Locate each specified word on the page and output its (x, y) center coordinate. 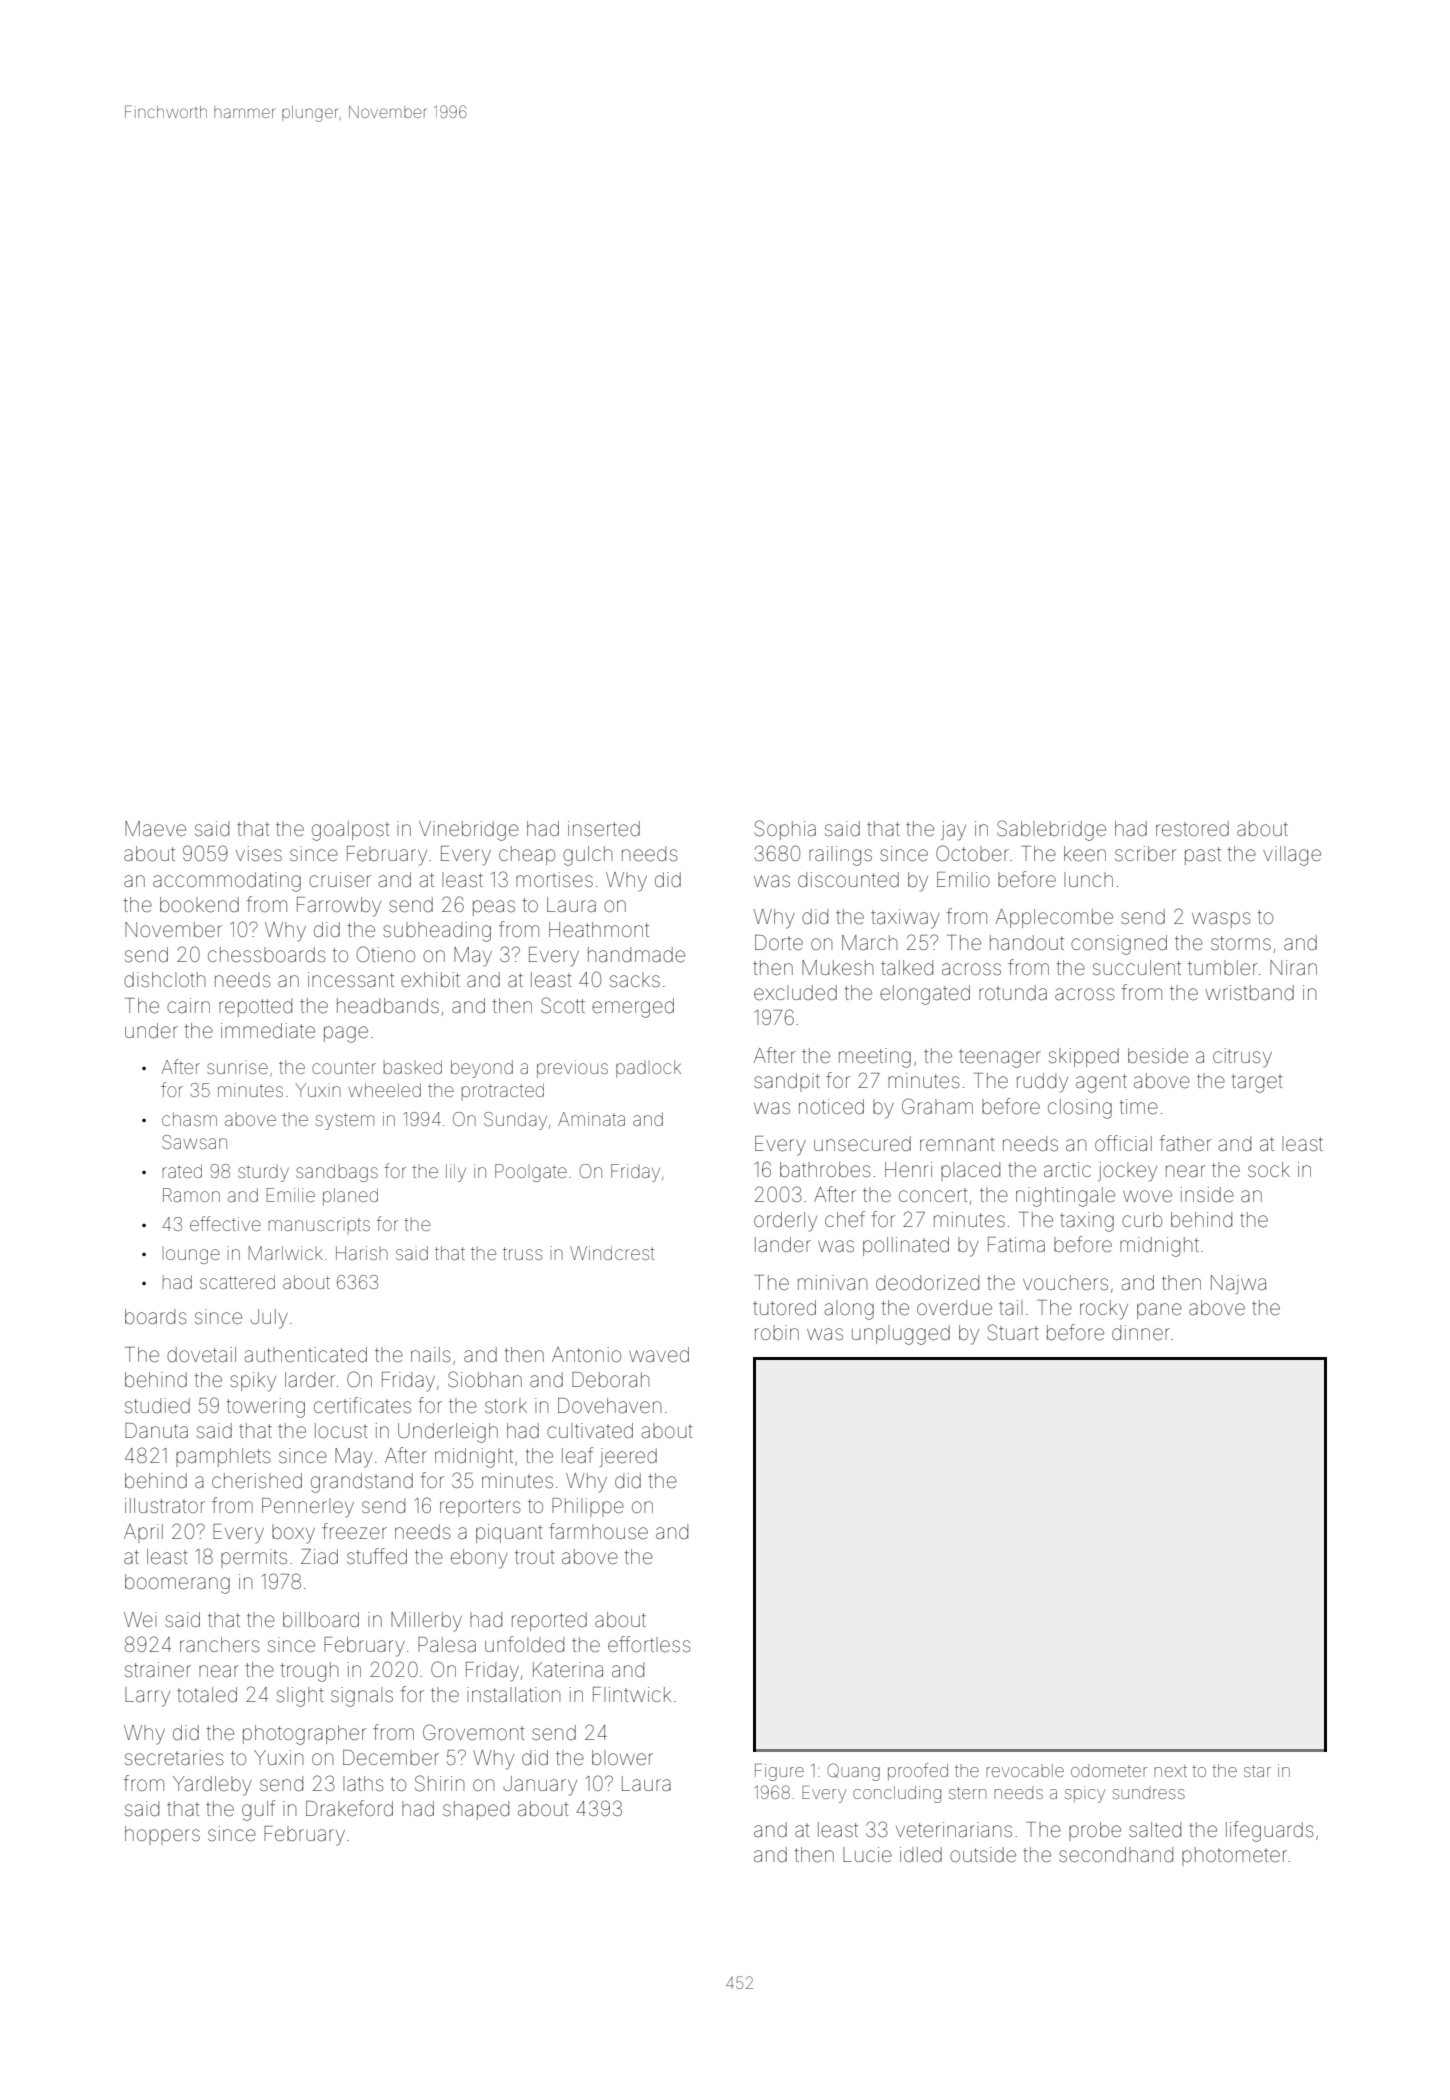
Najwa (1238, 1284)
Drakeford (349, 1808)
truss (522, 1253)
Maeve (155, 829)
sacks (635, 980)
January (540, 1786)
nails (431, 1355)
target (1257, 1083)
